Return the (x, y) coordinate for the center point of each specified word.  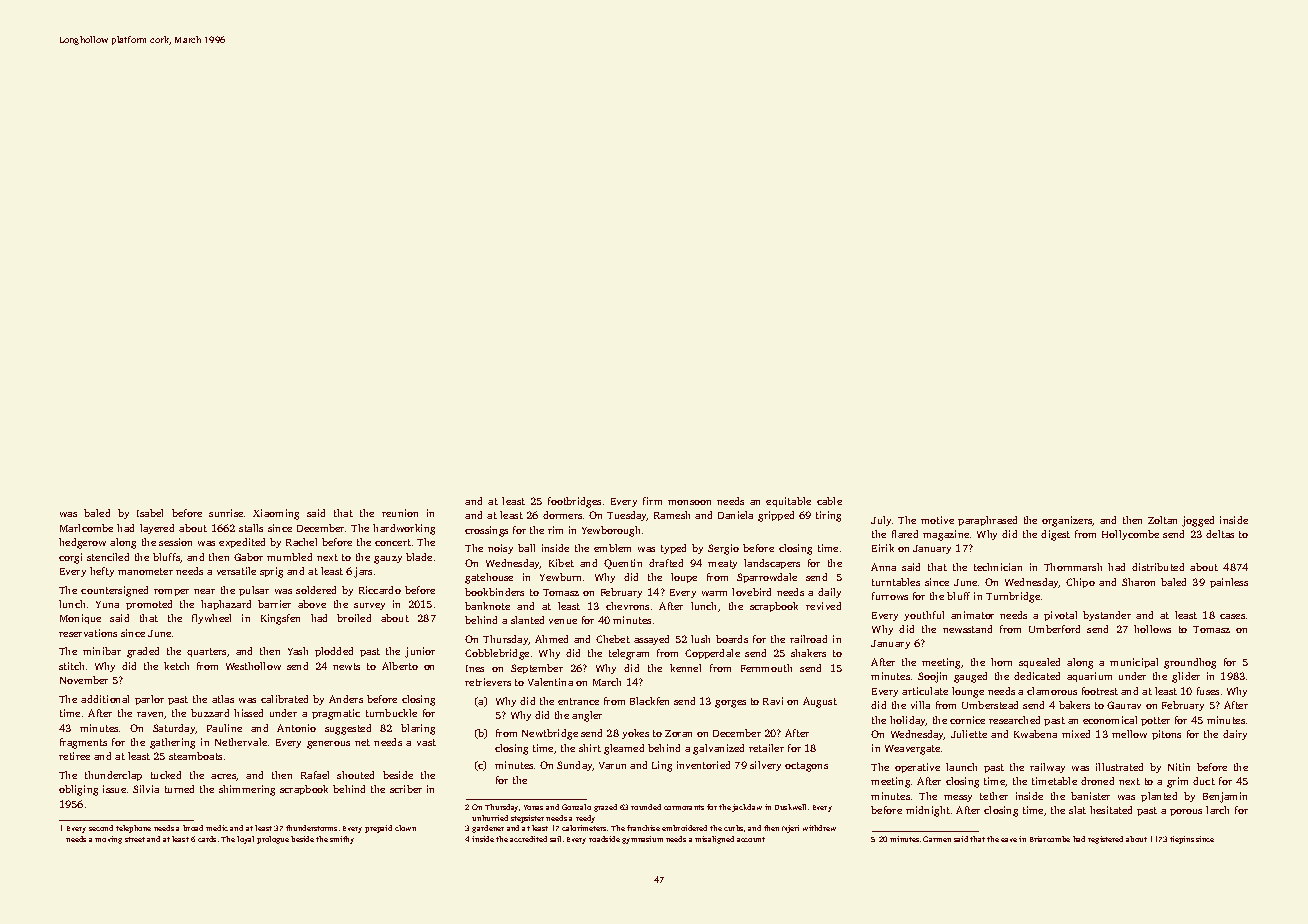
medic (217, 828)
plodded (334, 652)
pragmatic (336, 714)
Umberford (1054, 629)
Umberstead (990, 705)
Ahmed (551, 639)
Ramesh (672, 515)
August (820, 702)
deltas (1220, 534)
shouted (355, 775)
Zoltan (1162, 520)
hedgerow (82, 543)
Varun (612, 765)
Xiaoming (276, 514)
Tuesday (627, 516)
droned (1097, 781)
